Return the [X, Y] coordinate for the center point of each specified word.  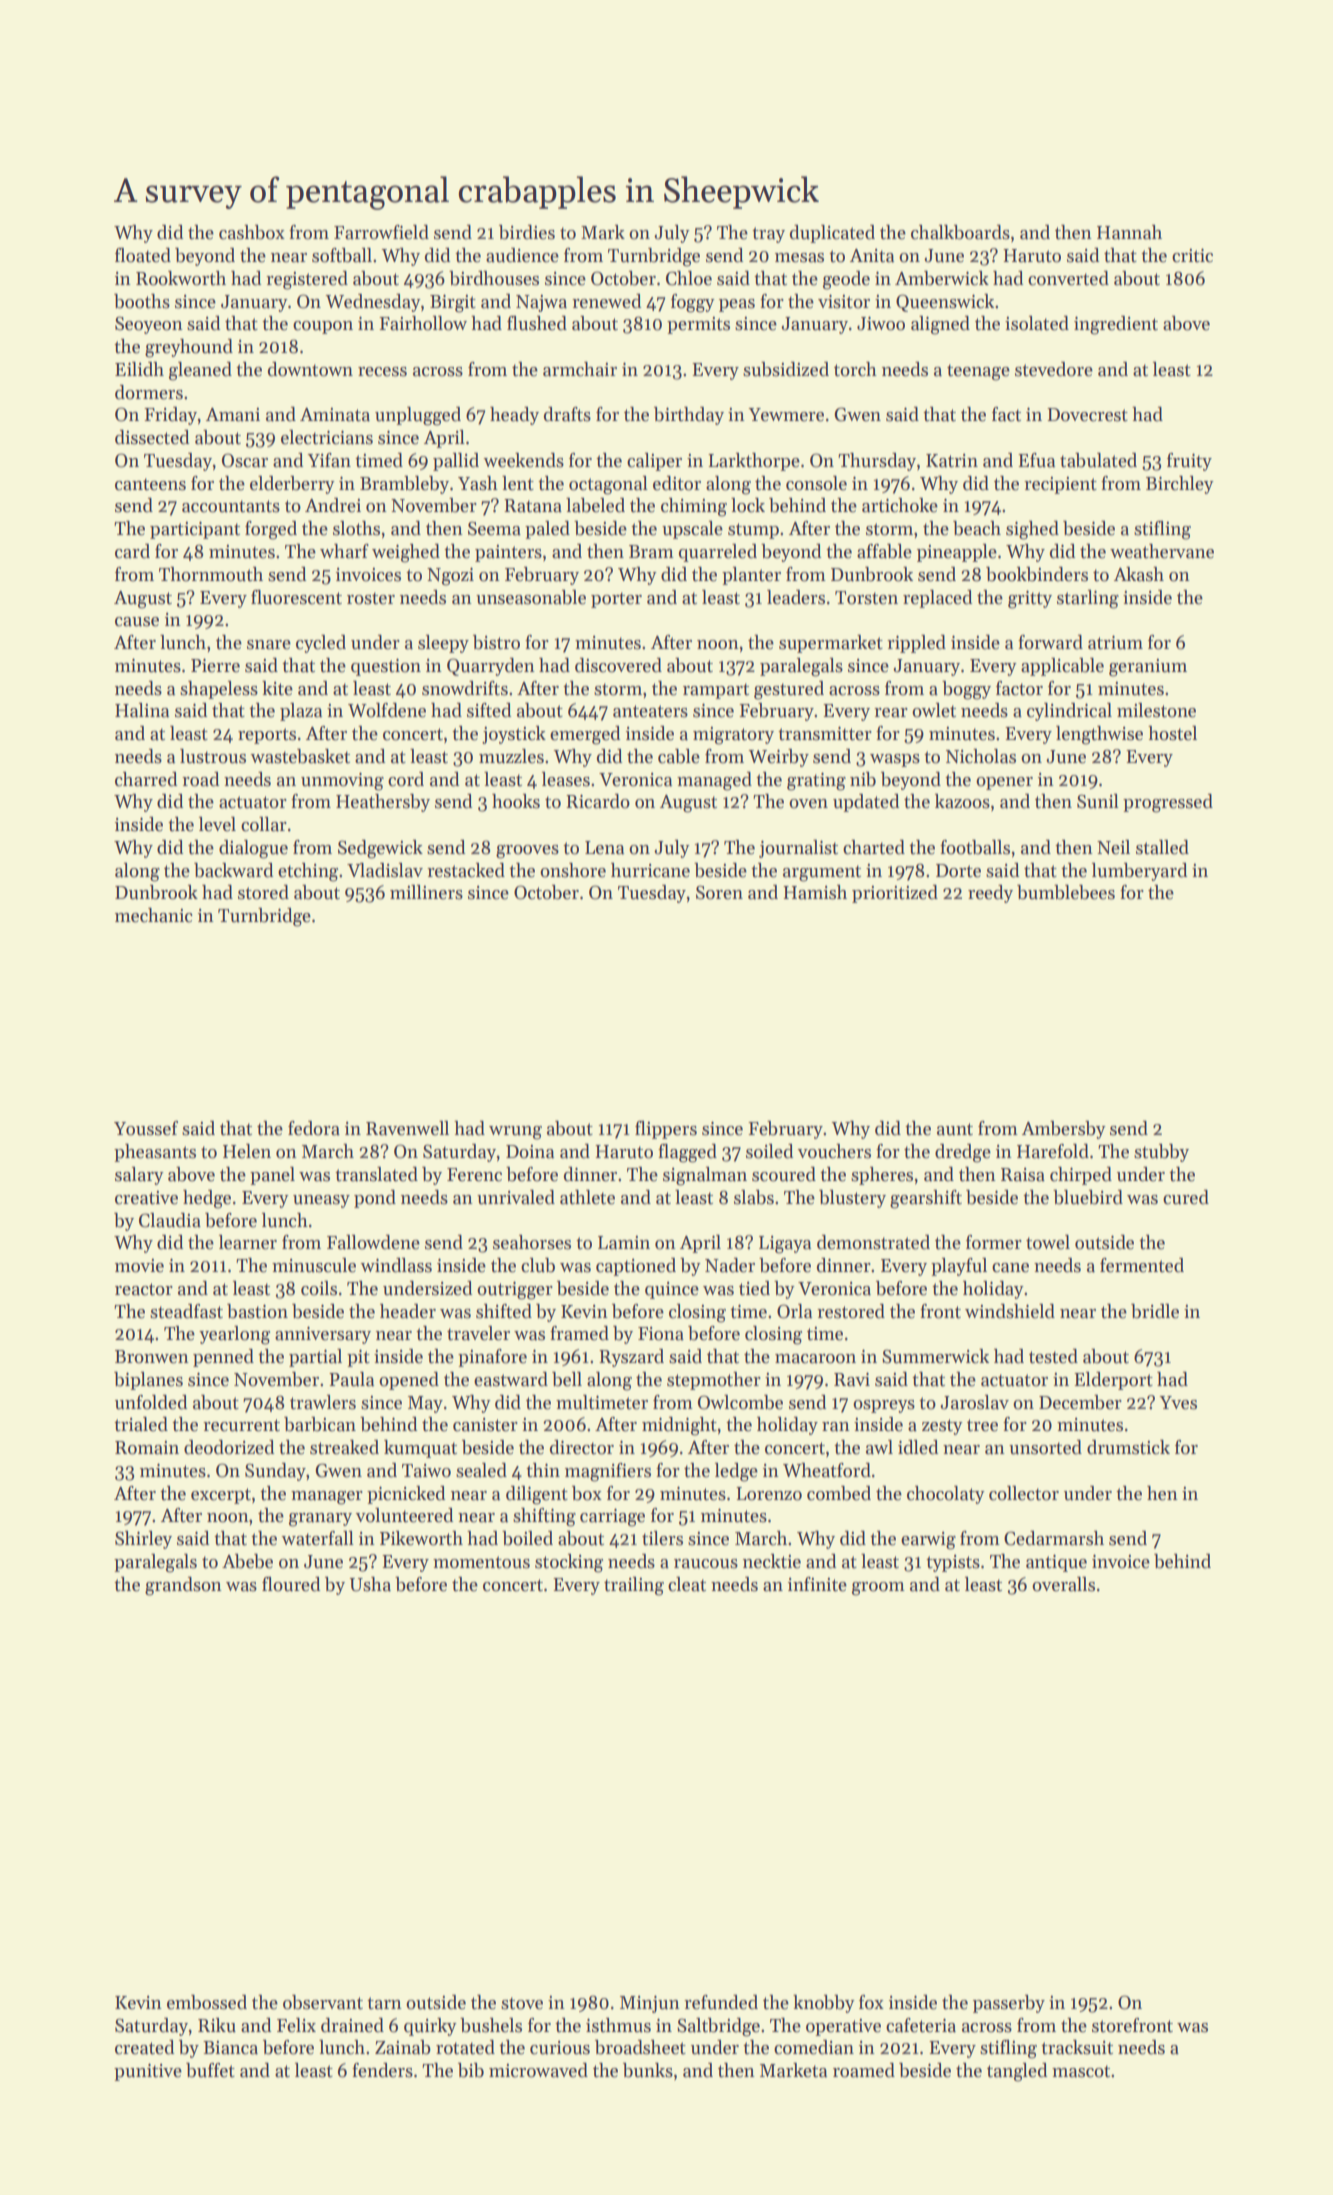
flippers [666, 1130]
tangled [1017, 2072]
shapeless [219, 690]
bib [471, 2070]
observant [323, 2002]
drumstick [1128, 1447]
